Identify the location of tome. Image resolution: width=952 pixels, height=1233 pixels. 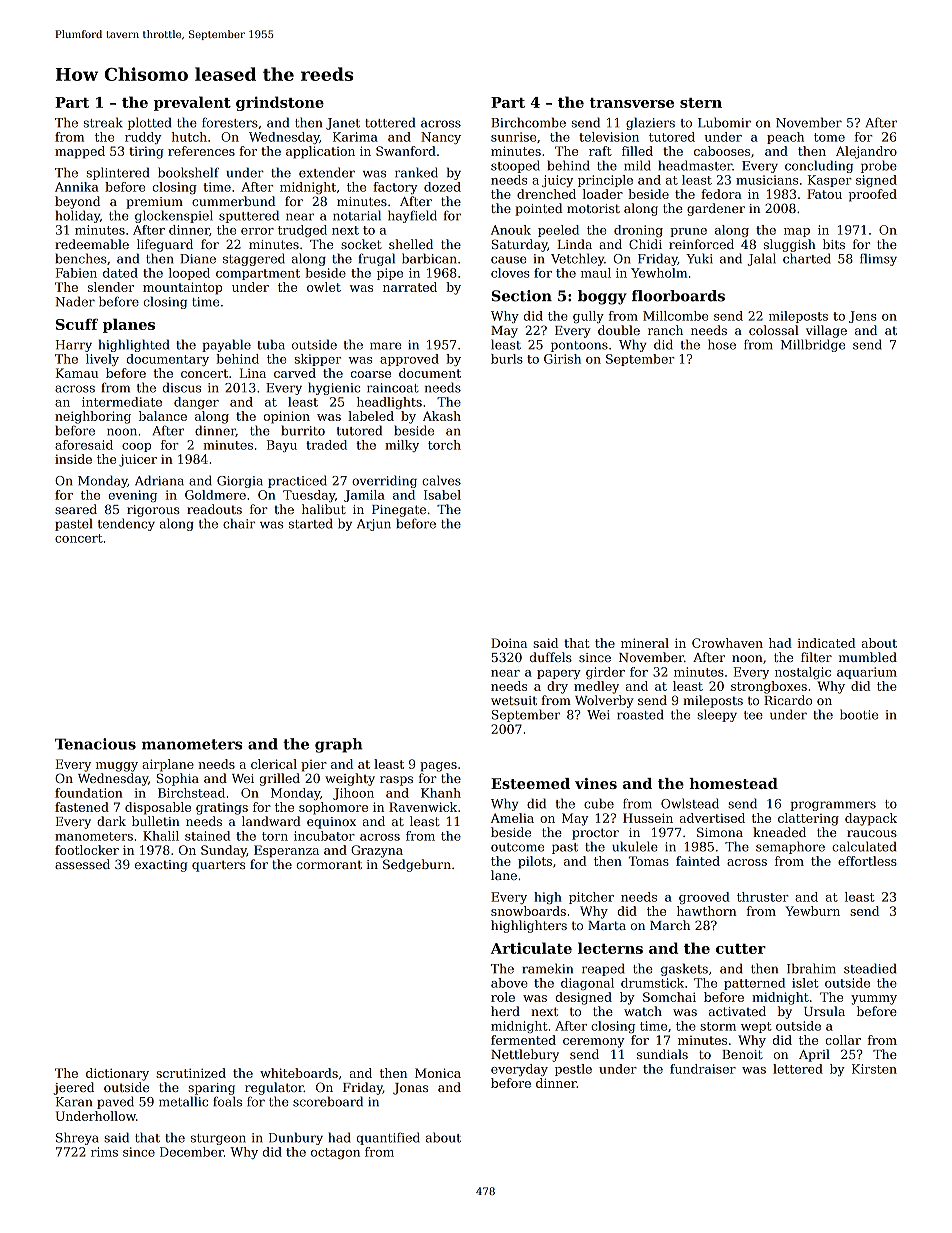
(829, 137).
